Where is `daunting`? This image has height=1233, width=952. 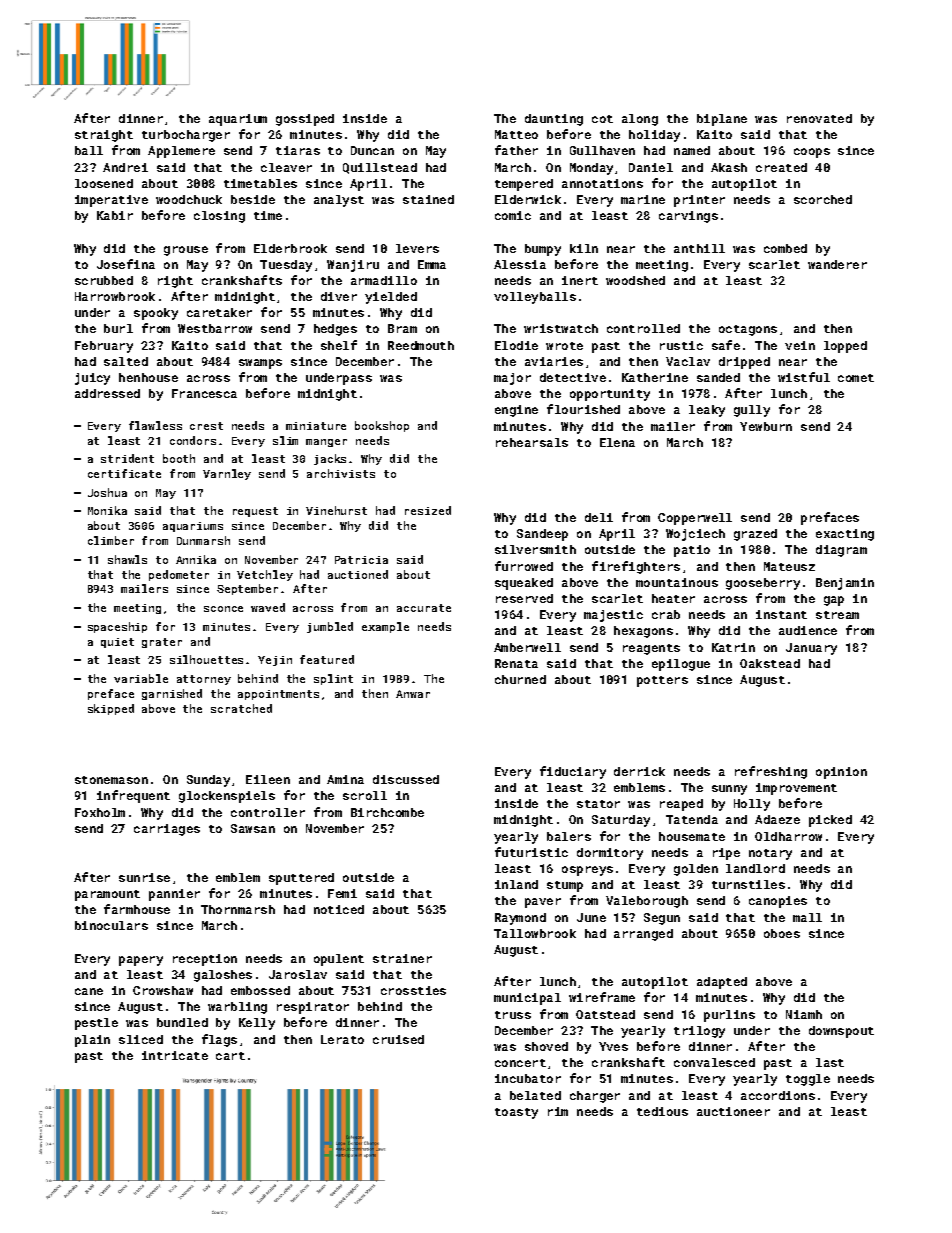 daunting is located at coordinates (554, 120).
